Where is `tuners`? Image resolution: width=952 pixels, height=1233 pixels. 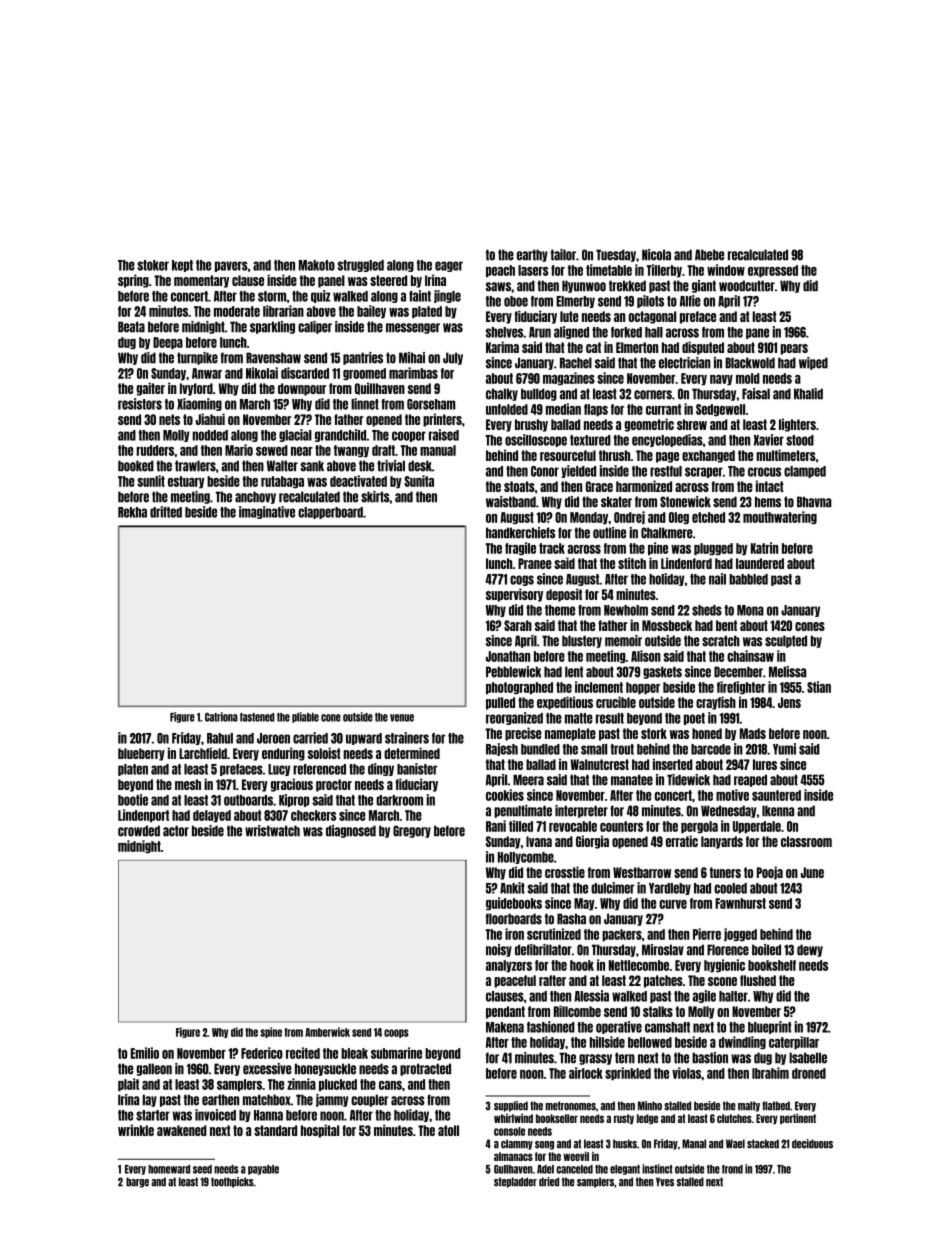
tuners is located at coordinates (725, 872).
